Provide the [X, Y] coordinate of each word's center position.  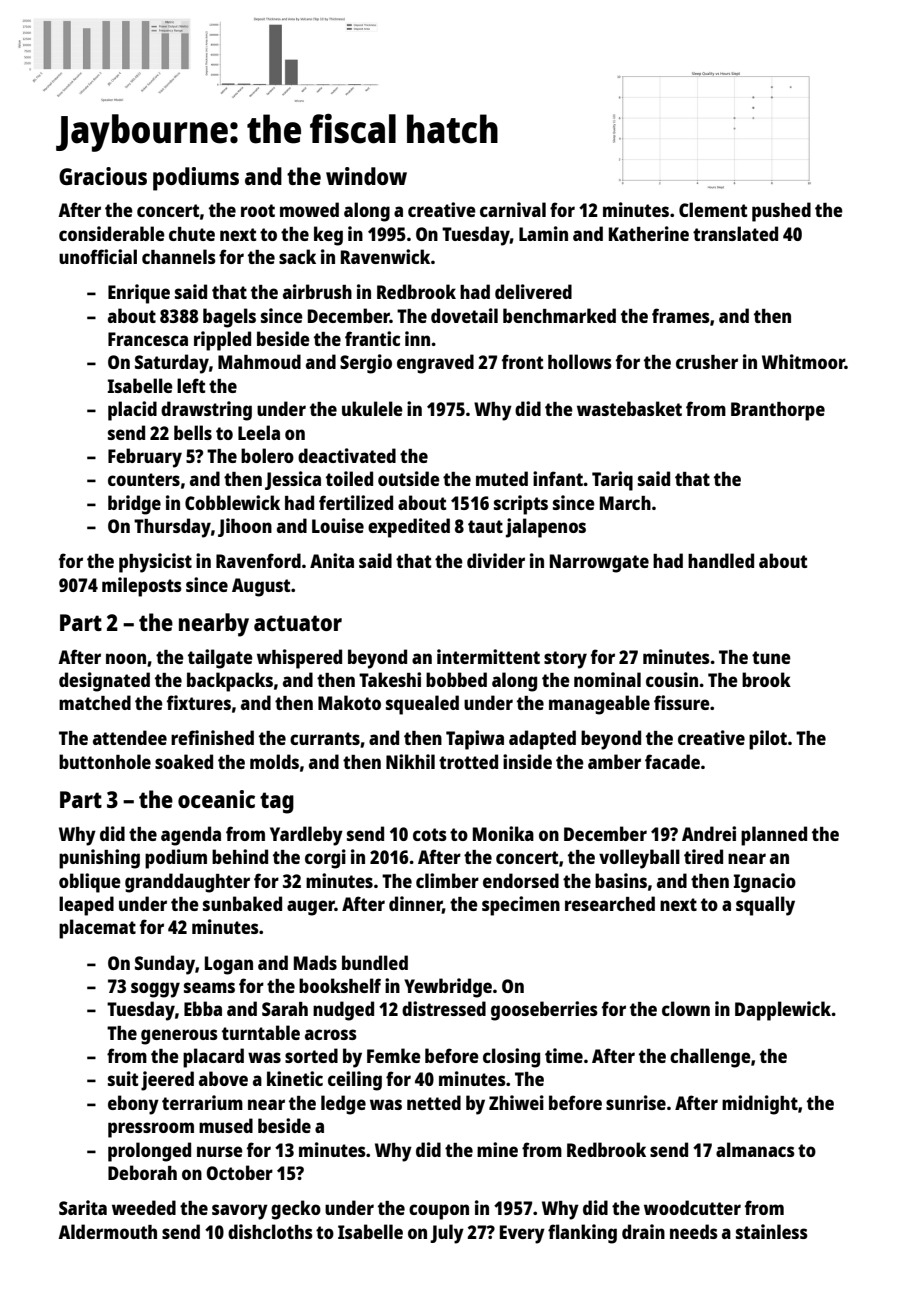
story [565, 660]
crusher [707, 362]
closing [511, 1058]
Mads [315, 962]
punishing [99, 859]
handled [721, 560]
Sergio [366, 364]
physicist [155, 563]
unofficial [98, 256]
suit [123, 1078]
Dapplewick [783, 1011]
